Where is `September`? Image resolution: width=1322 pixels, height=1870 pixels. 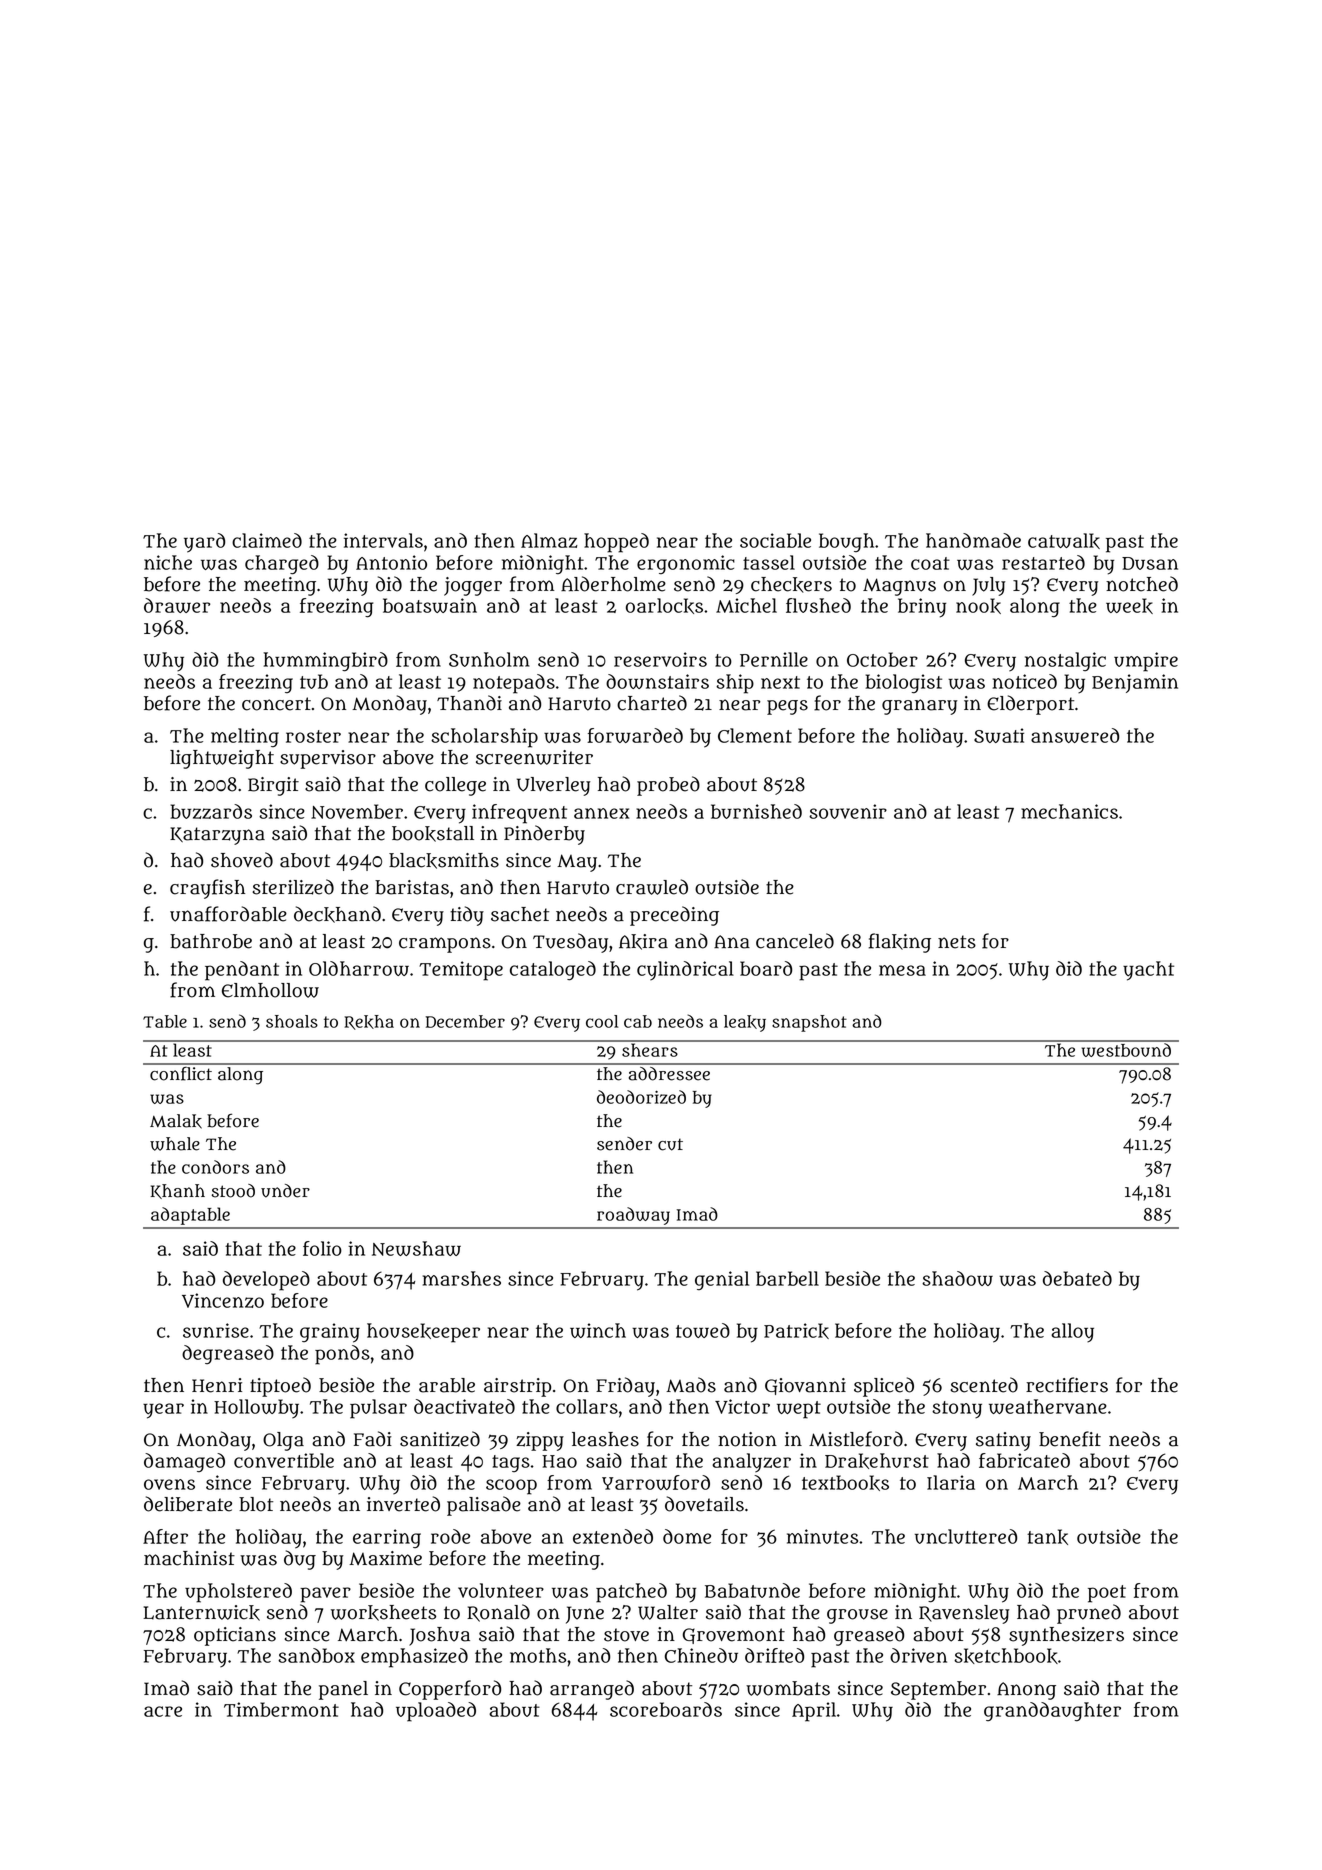 September is located at coordinates (938, 1690).
